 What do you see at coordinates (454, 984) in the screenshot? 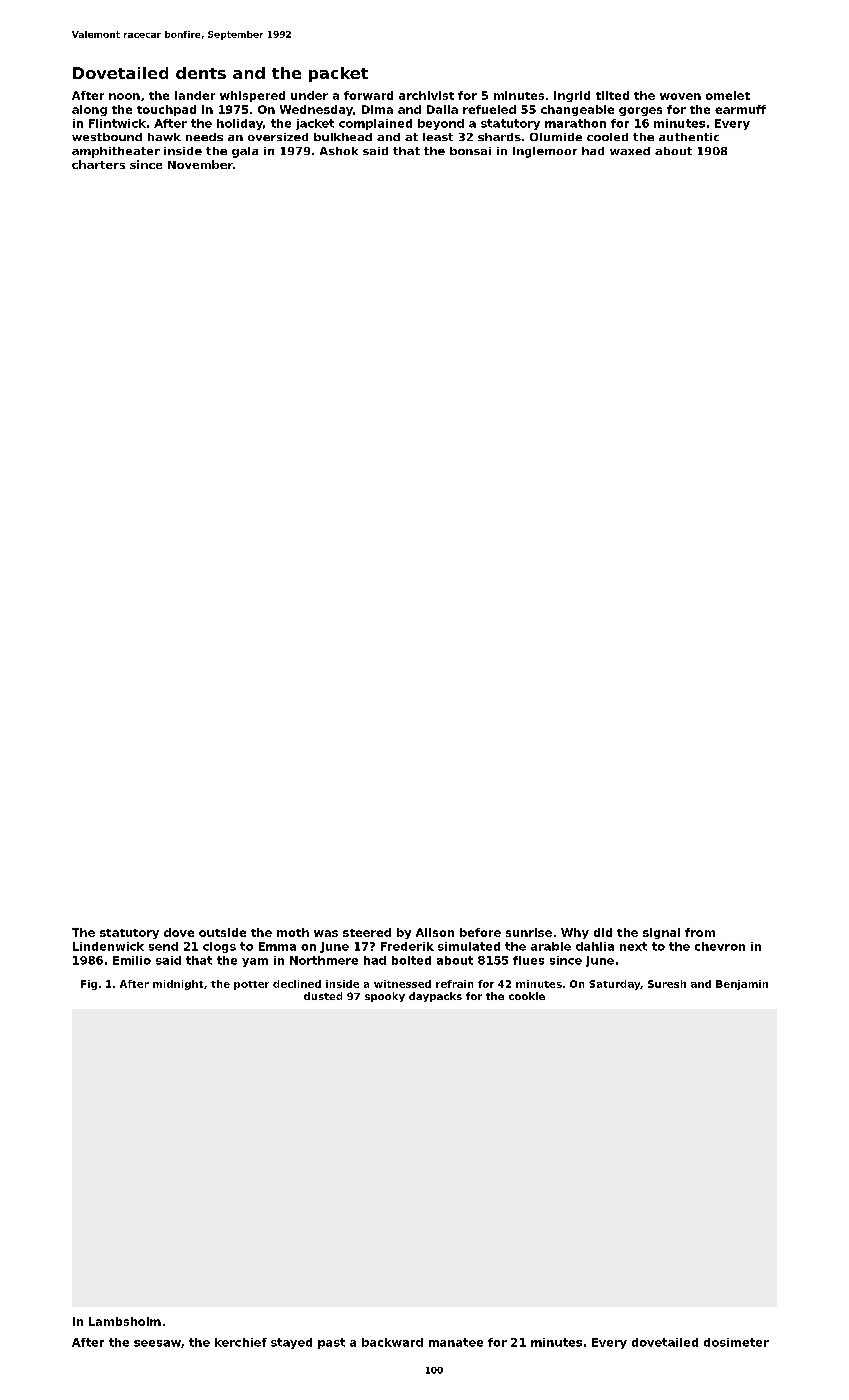
I see `refrain` at bounding box center [454, 984].
